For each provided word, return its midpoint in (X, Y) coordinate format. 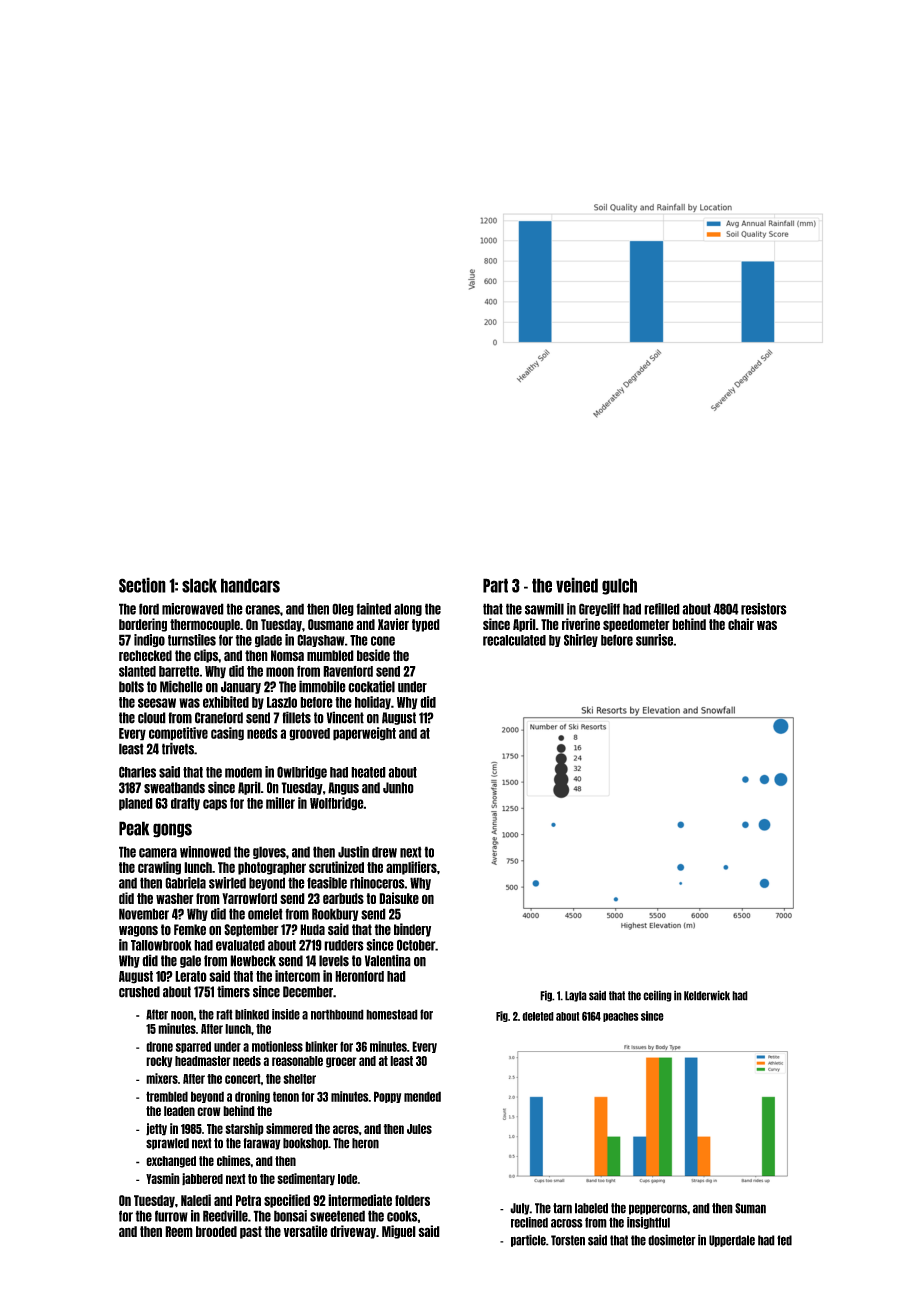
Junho (398, 788)
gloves (269, 852)
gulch (619, 586)
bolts (131, 687)
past (251, 1232)
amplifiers (411, 868)
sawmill (544, 609)
